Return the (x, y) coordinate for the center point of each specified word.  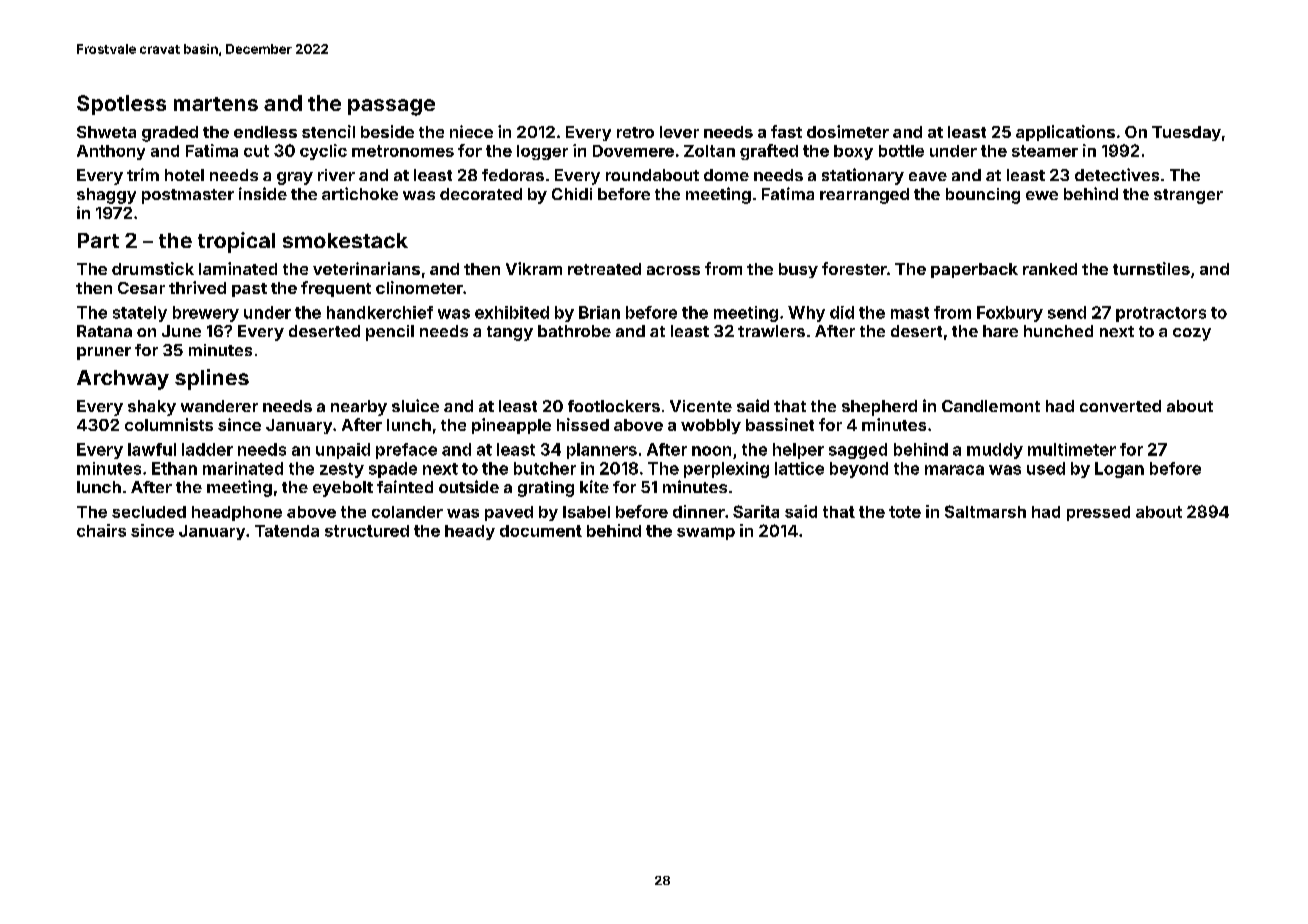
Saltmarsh (985, 511)
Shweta (106, 132)
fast (786, 131)
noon (711, 451)
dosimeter (848, 131)
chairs (101, 530)
